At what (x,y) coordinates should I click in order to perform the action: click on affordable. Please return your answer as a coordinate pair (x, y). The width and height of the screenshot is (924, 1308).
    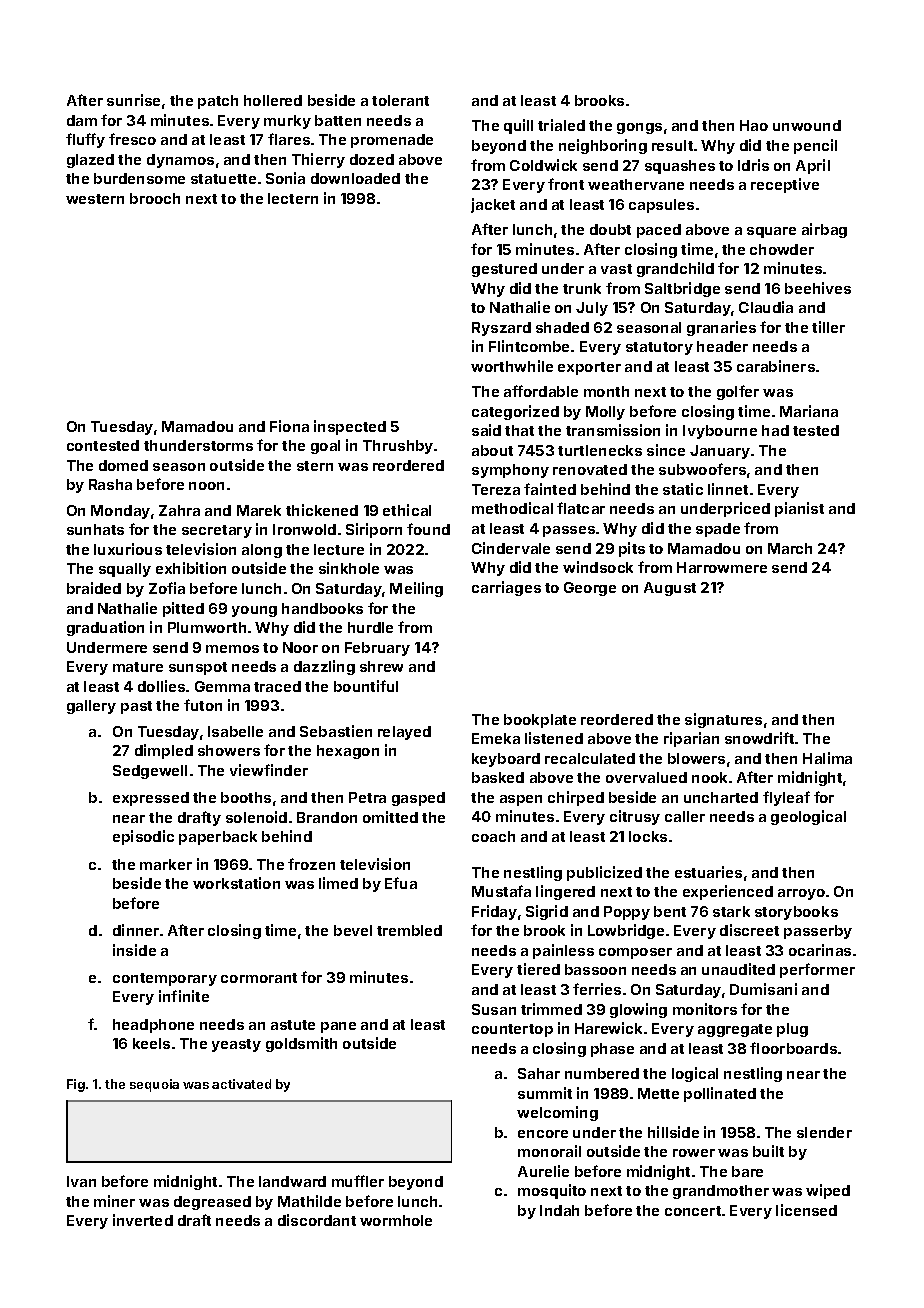
    Looking at the image, I should click on (541, 391).
